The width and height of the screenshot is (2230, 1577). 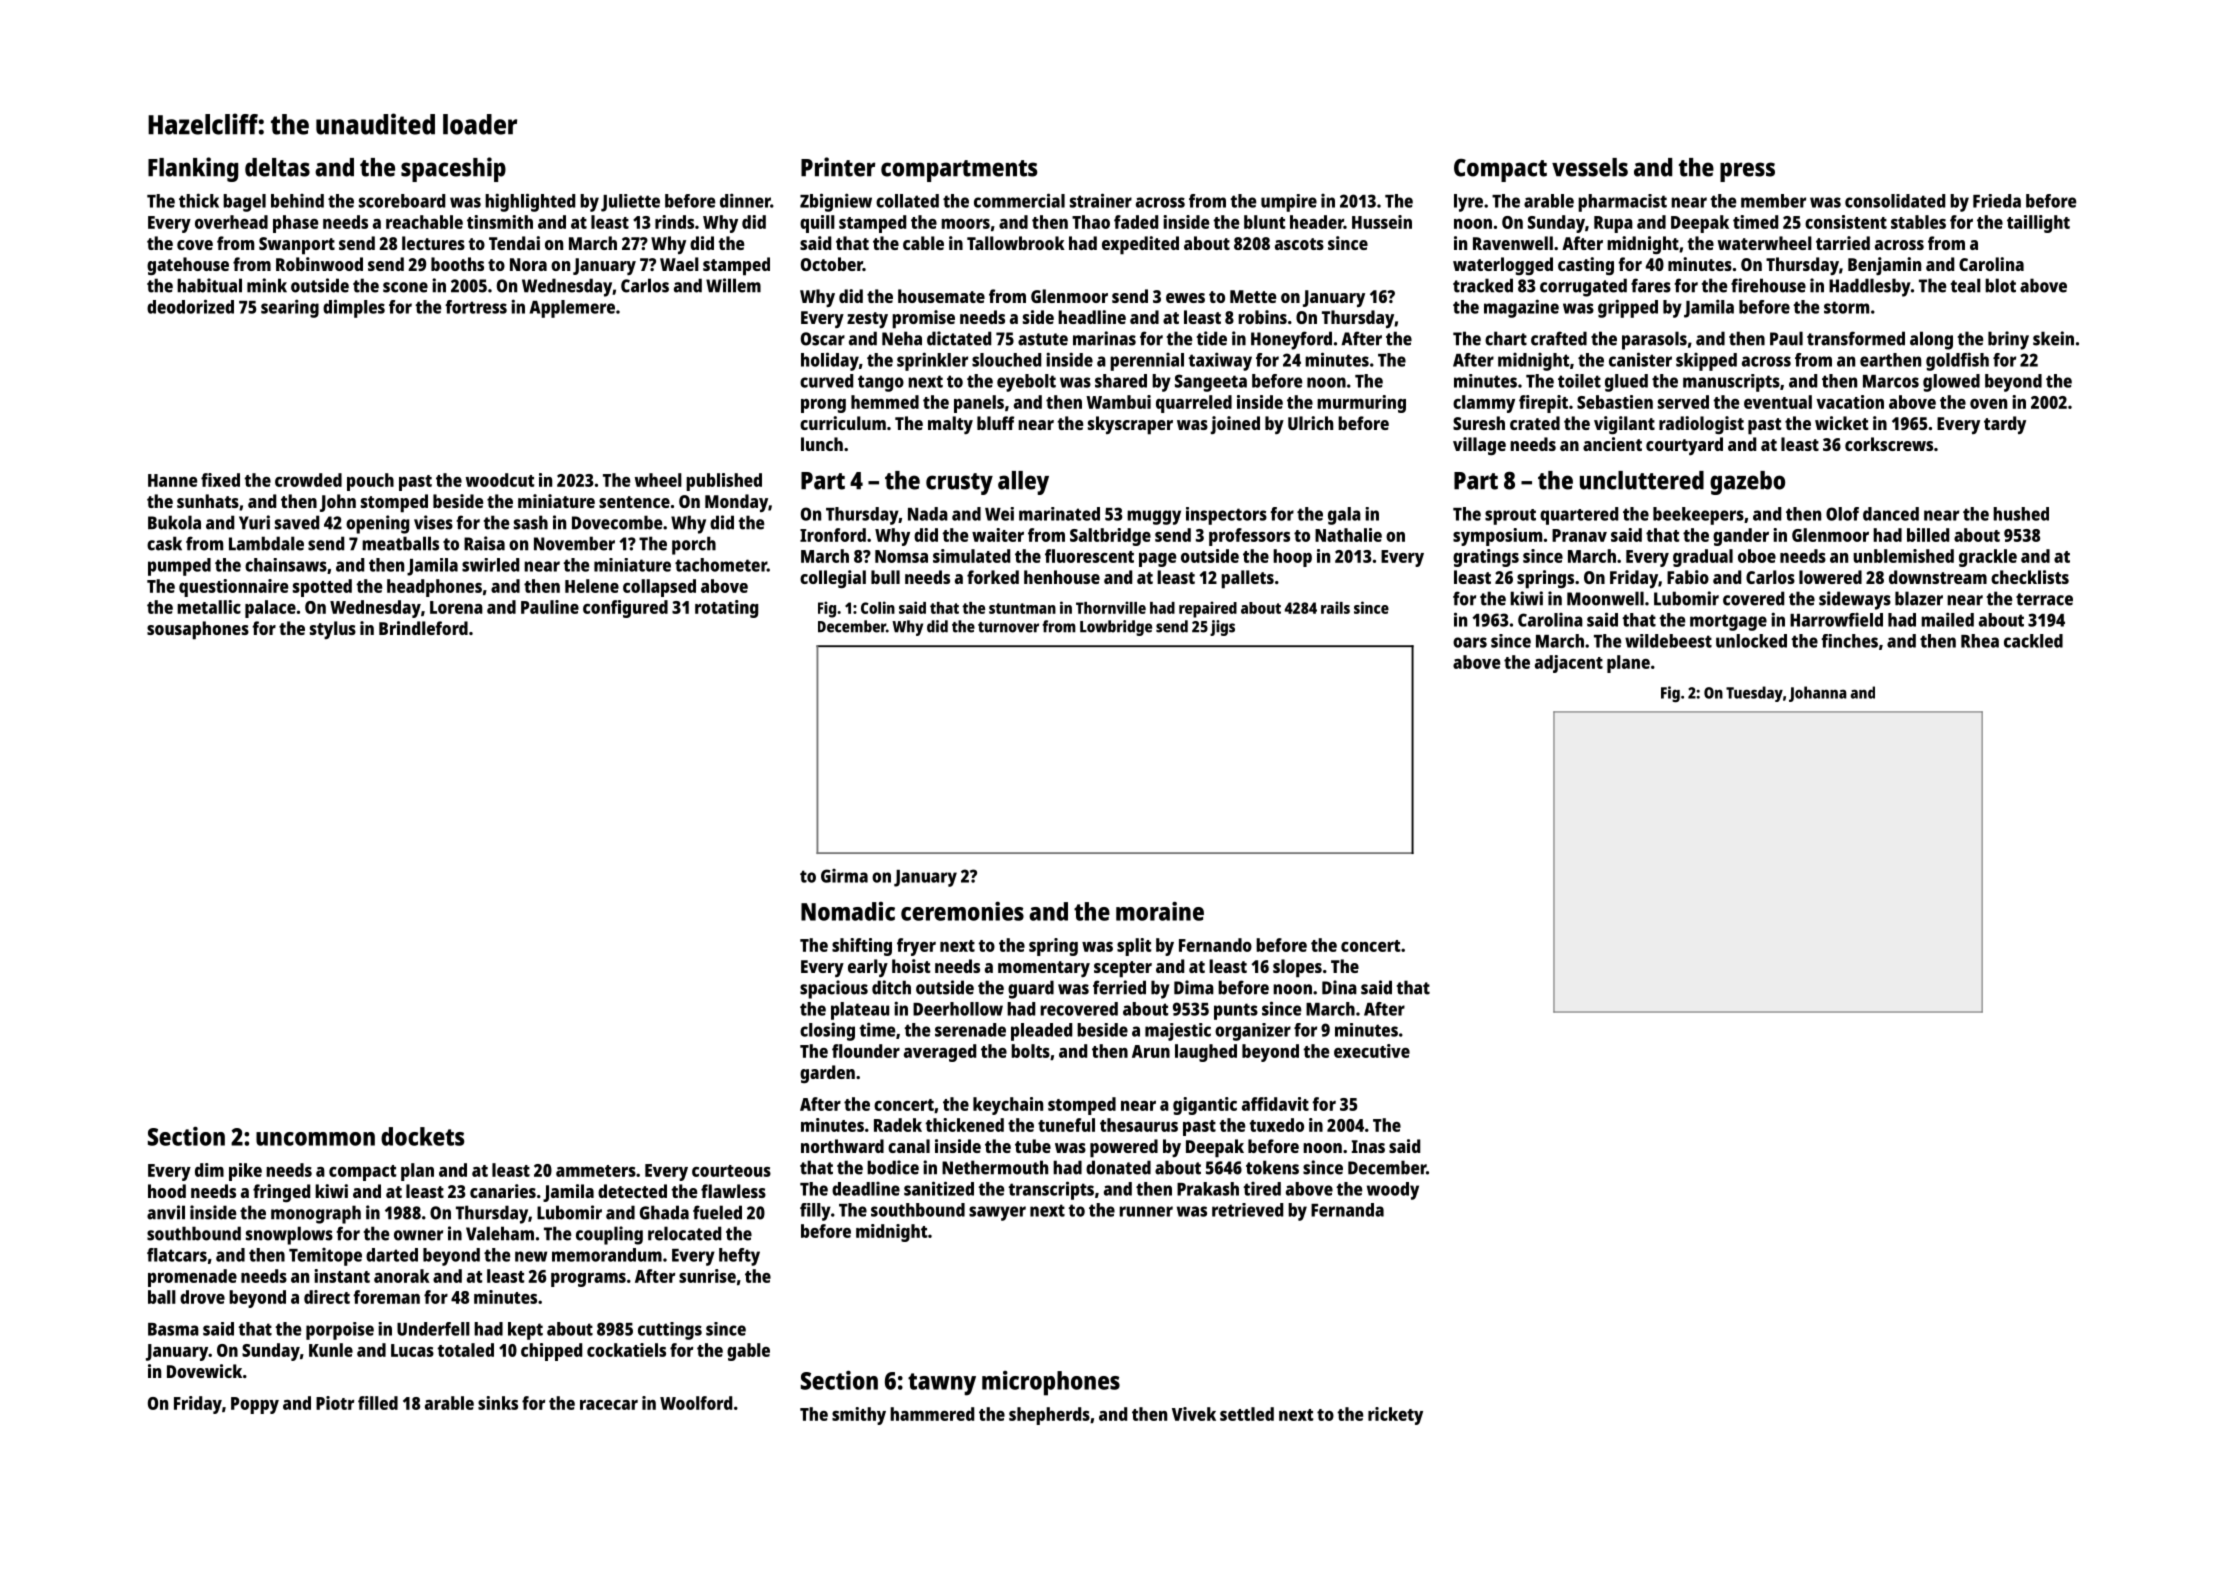 What do you see at coordinates (838, 167) in the screenshot?
I see `Printer` at bounding box center [838, 167].
